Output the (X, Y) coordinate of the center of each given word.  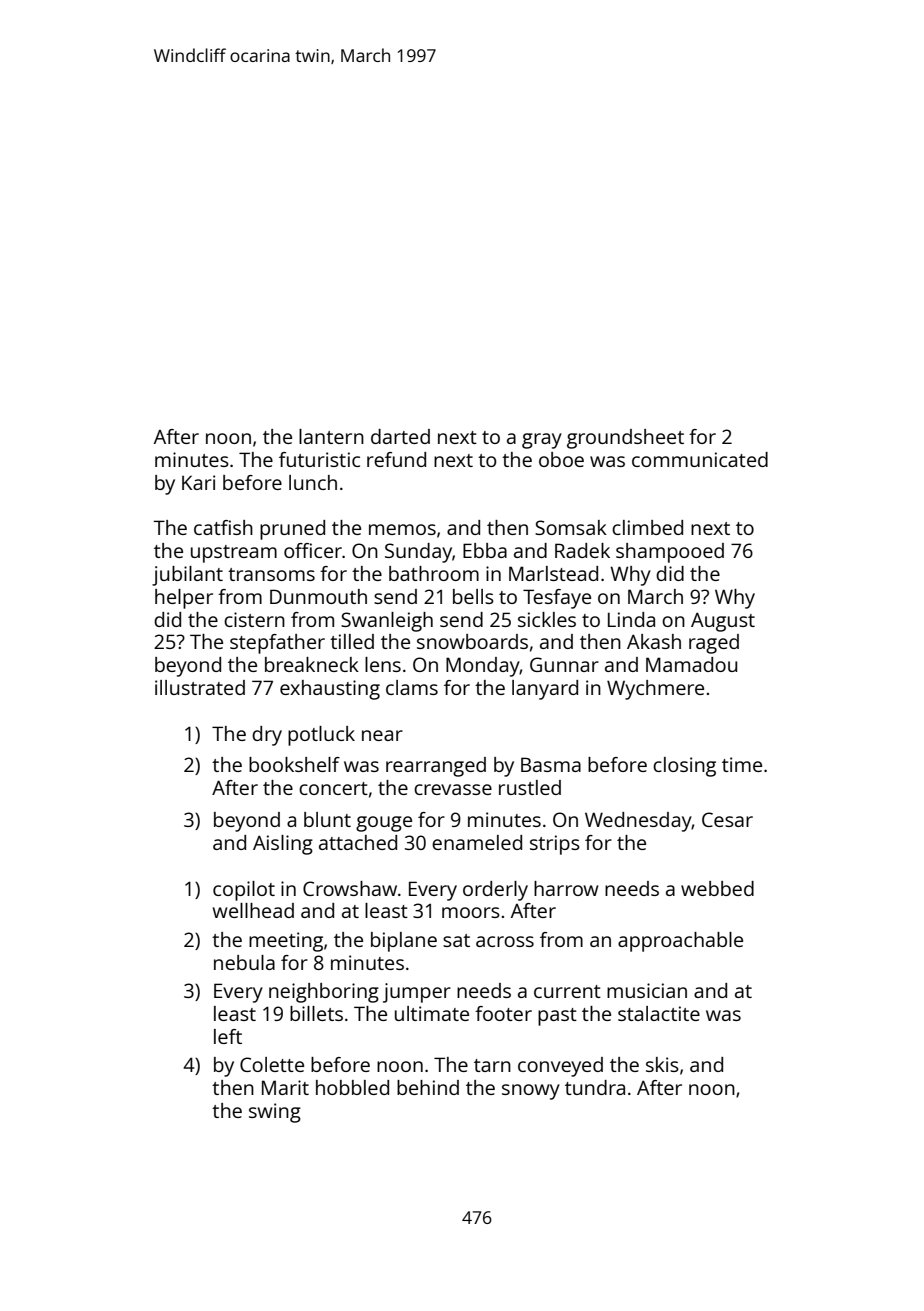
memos (402, 529)
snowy (531, 1092)
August (723, 622)
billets (316, 1013)
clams (412, 687)
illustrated (200, 687)
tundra (595, 1087)
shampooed (670, 553)
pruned (292, 530)
